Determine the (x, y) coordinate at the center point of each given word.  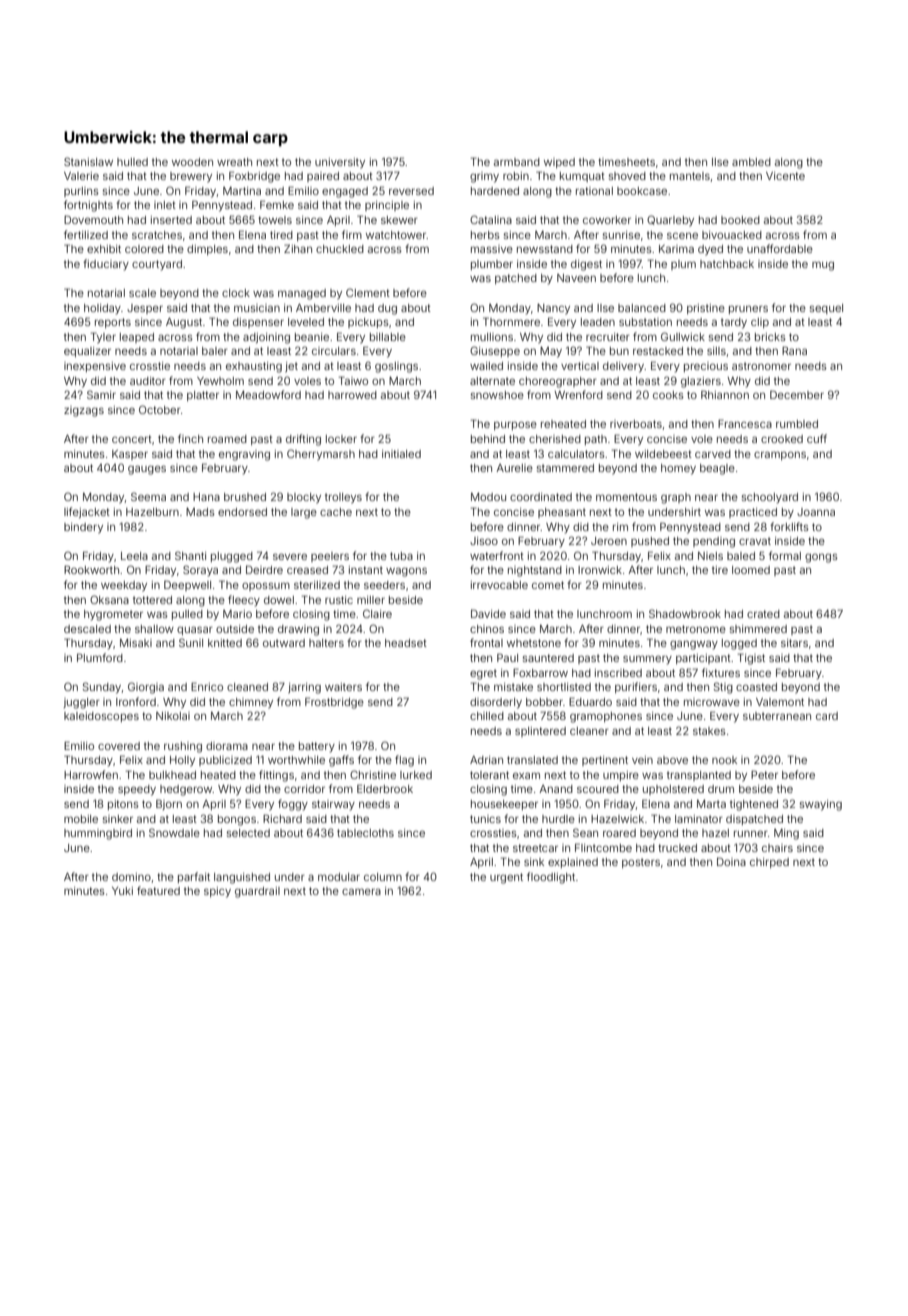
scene (682, 235)
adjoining (266, 338)
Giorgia (146, 688)
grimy (484, 177)
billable (388, 337)
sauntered (548, 658)
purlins (81, 192)
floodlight (551, 878)
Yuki (122, 891)
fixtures (721, 672)
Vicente (785, 176)
